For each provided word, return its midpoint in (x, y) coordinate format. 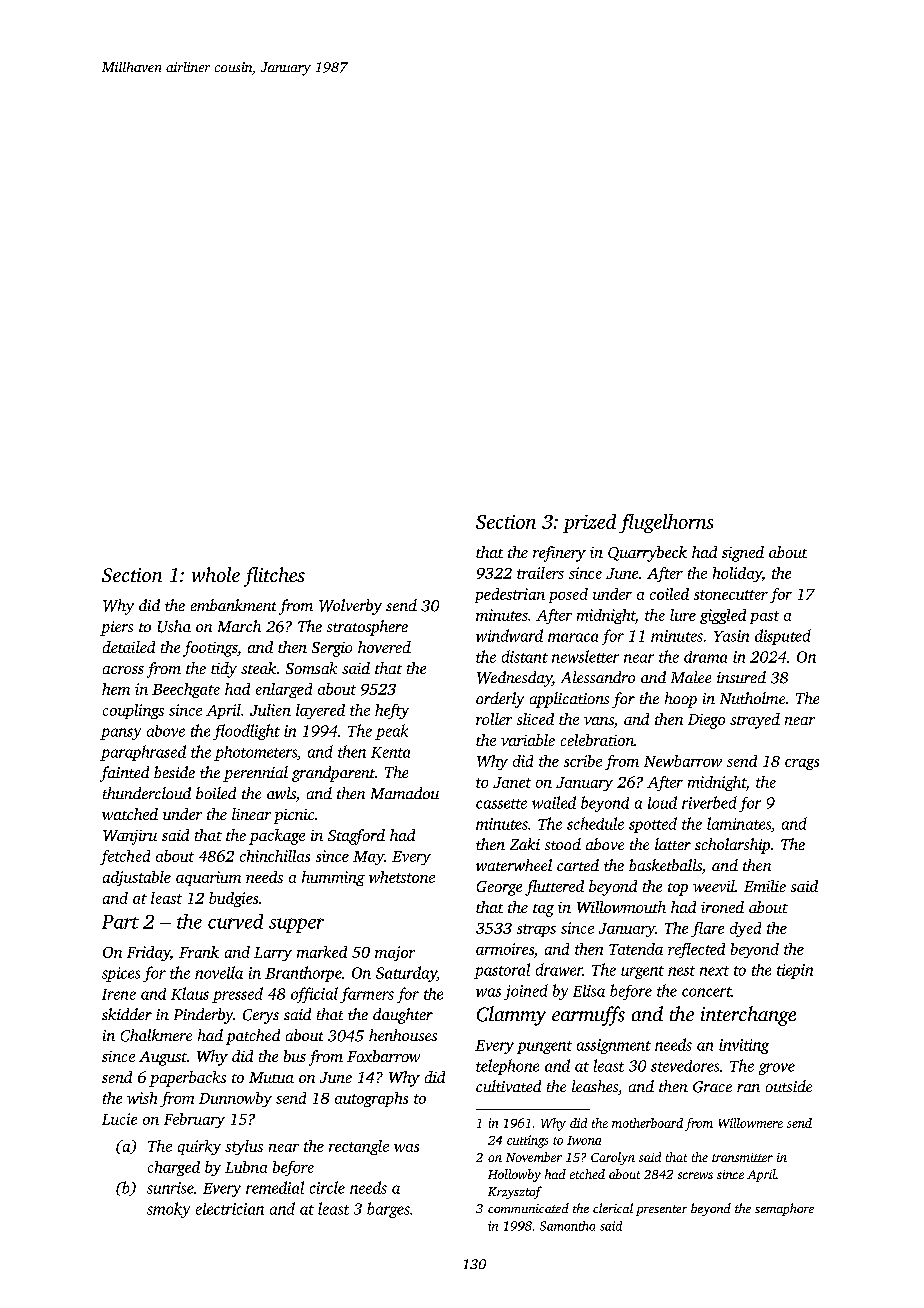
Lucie (119, 1119)
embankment (233, 605)
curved (235, 921)
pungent (544, 1047)
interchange (748, 1016)
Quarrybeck (647, 554)
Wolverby (350, 607)
